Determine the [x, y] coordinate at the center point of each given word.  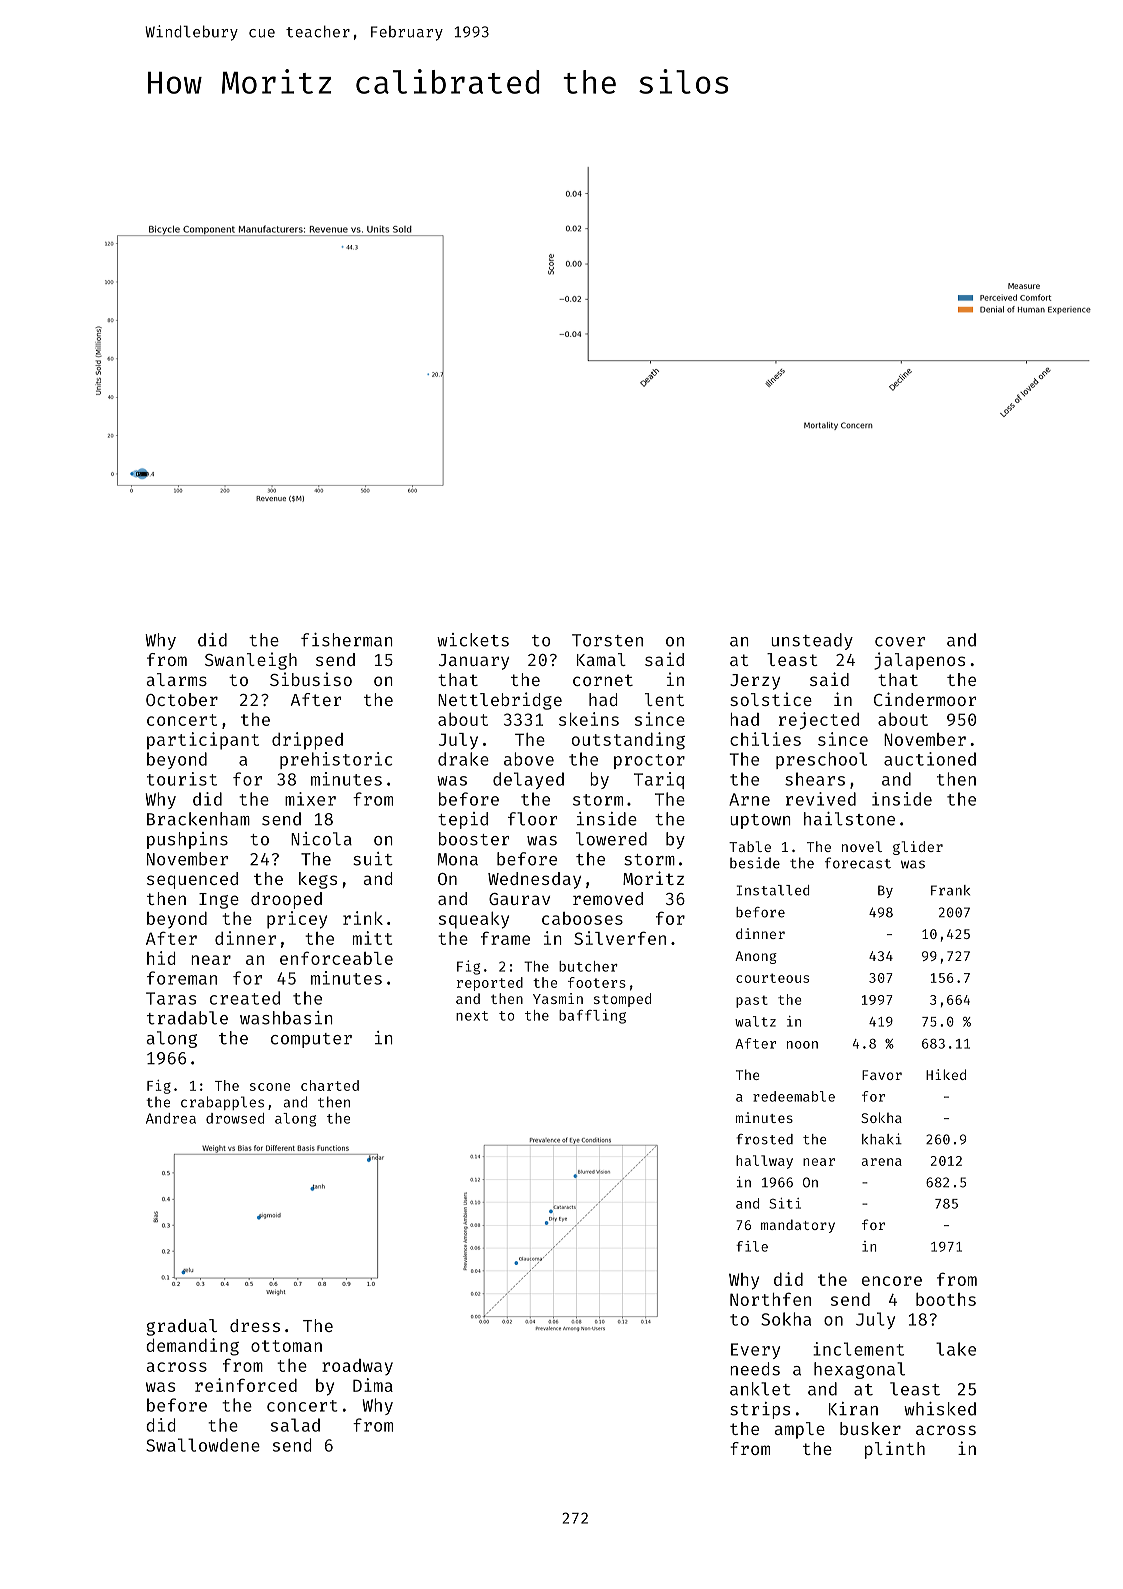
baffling [592, 1016]
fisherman [347, 640]
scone [270, 1087]
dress [255, 1325]
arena [882, 1162]
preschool [821, 760]
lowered [611, 839]
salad [295, 1425]
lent [664, 699]
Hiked [946, 1074]
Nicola [321, 839]
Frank [950, 890]
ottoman [286, 1346]
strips [760, 1410]
